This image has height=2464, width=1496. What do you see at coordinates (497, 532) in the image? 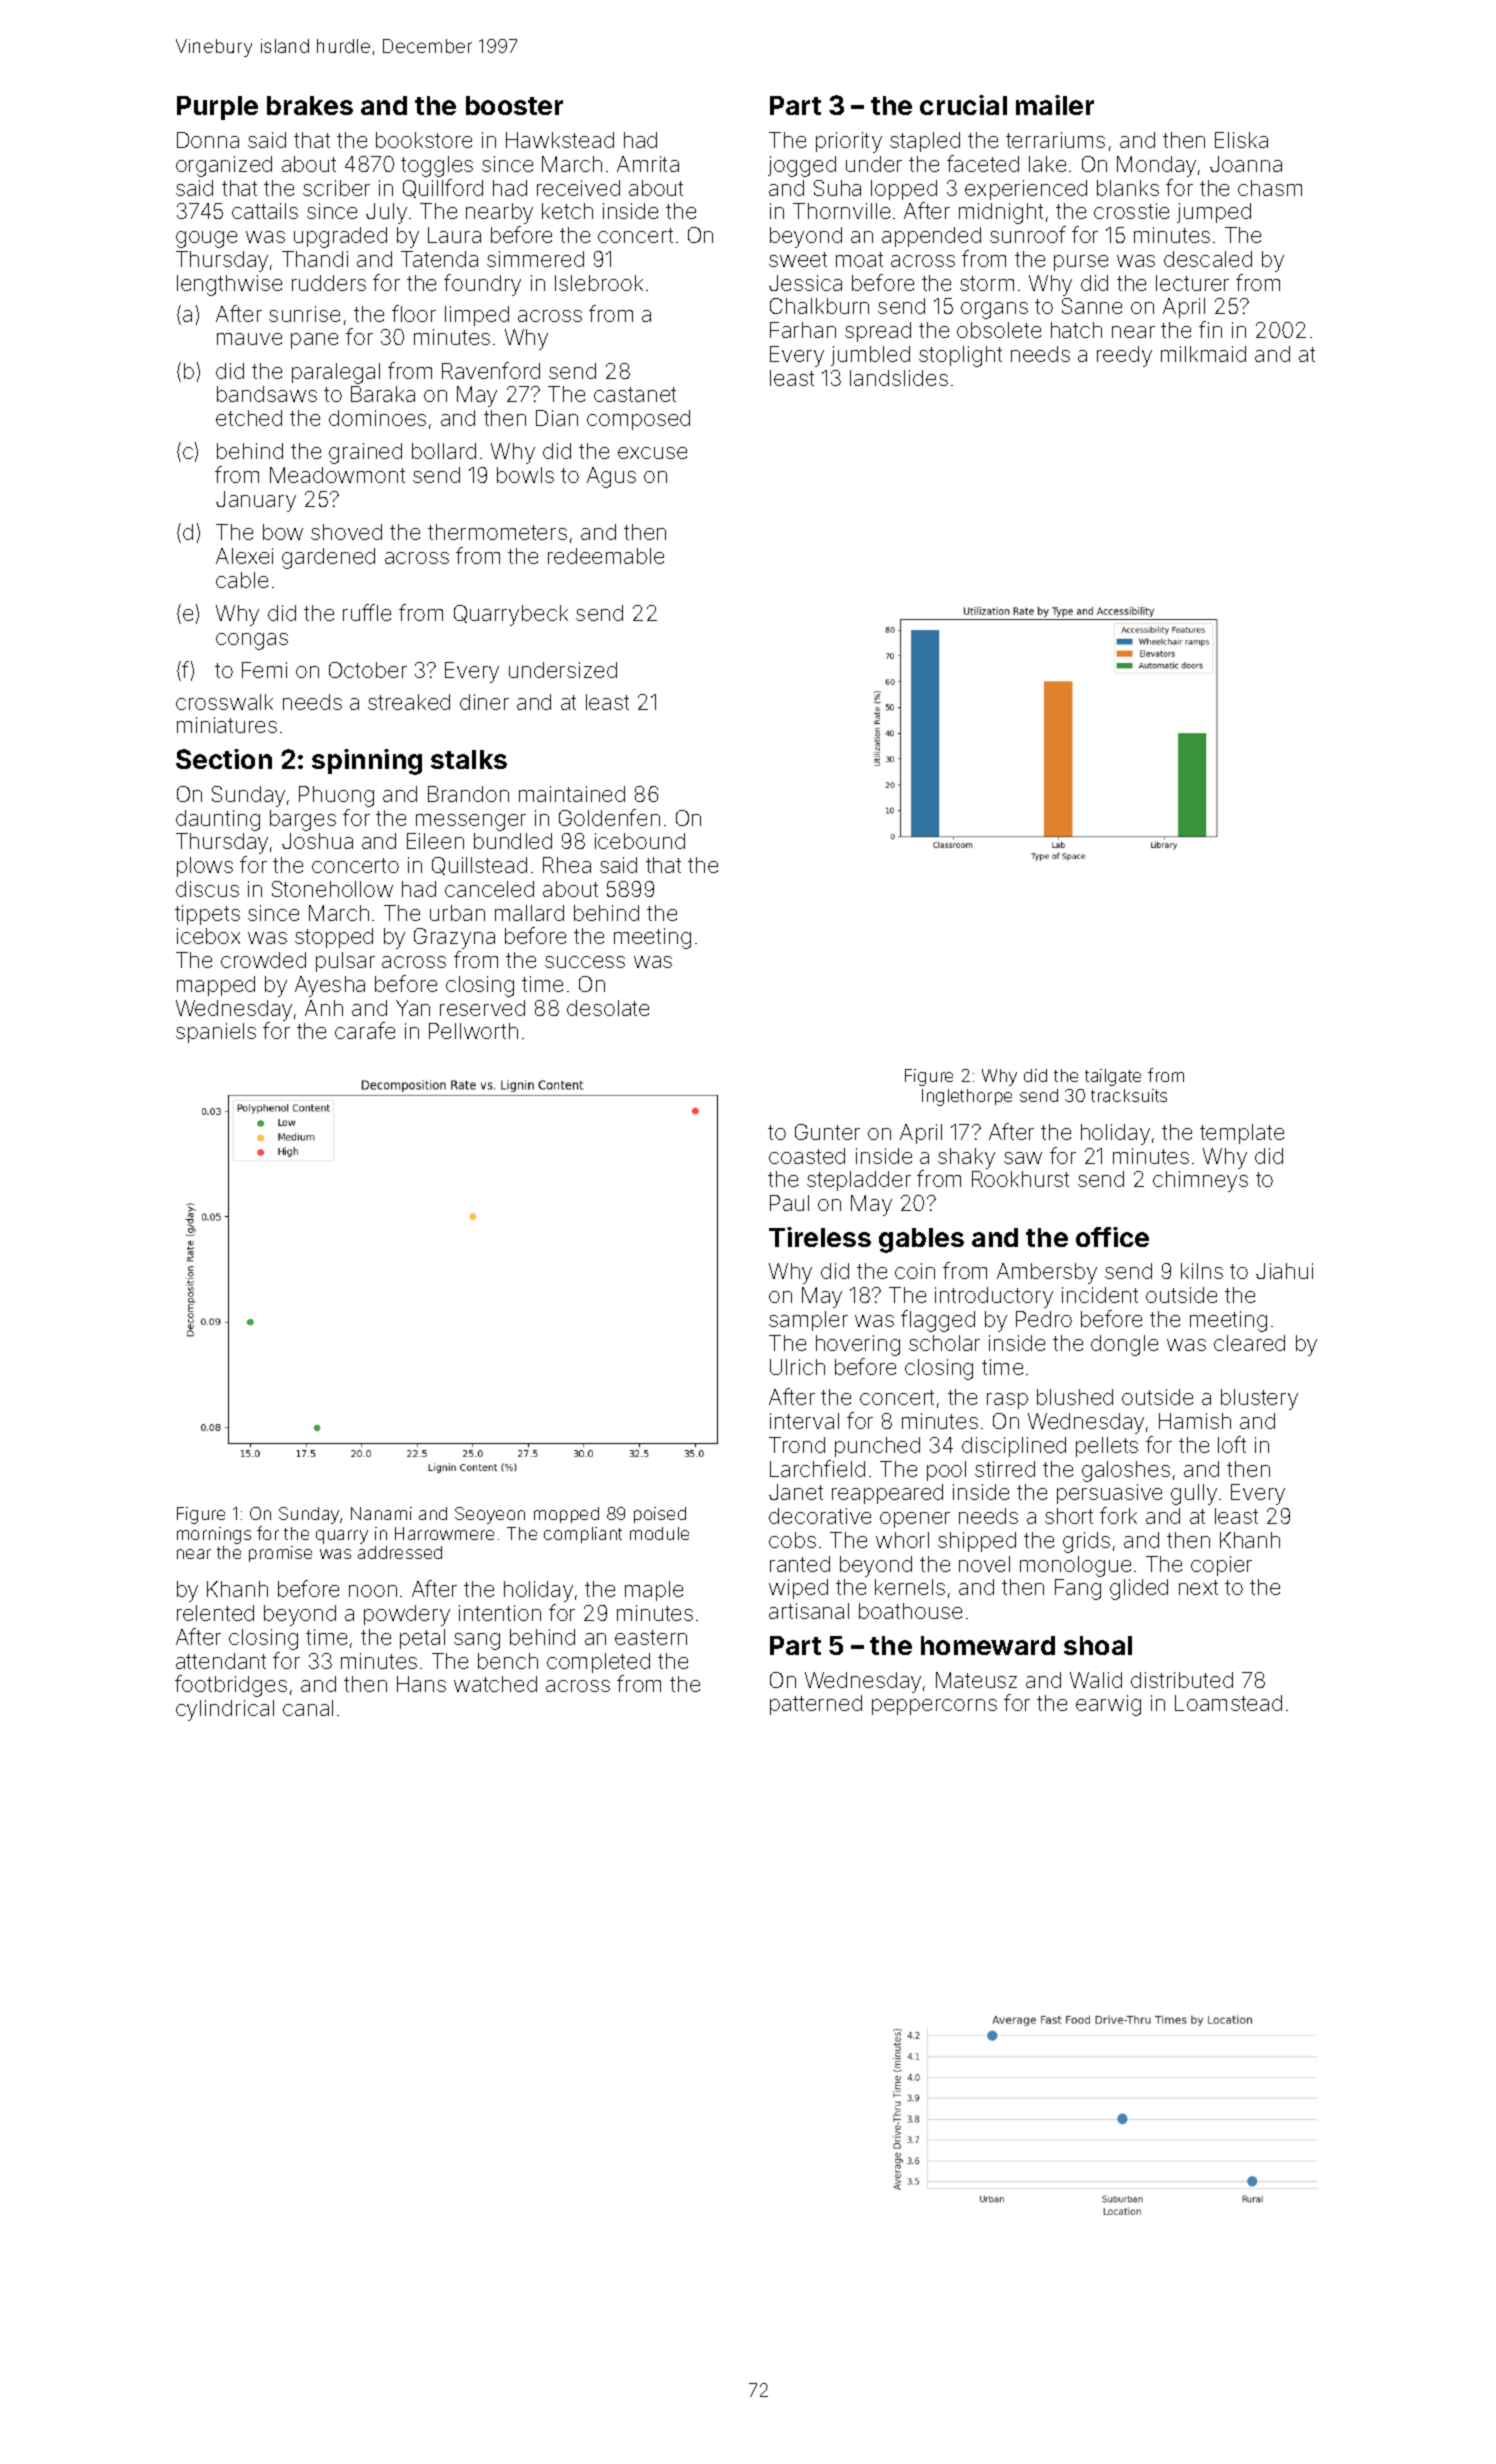
I see `thermometers` at bounding box center [497, 532].
